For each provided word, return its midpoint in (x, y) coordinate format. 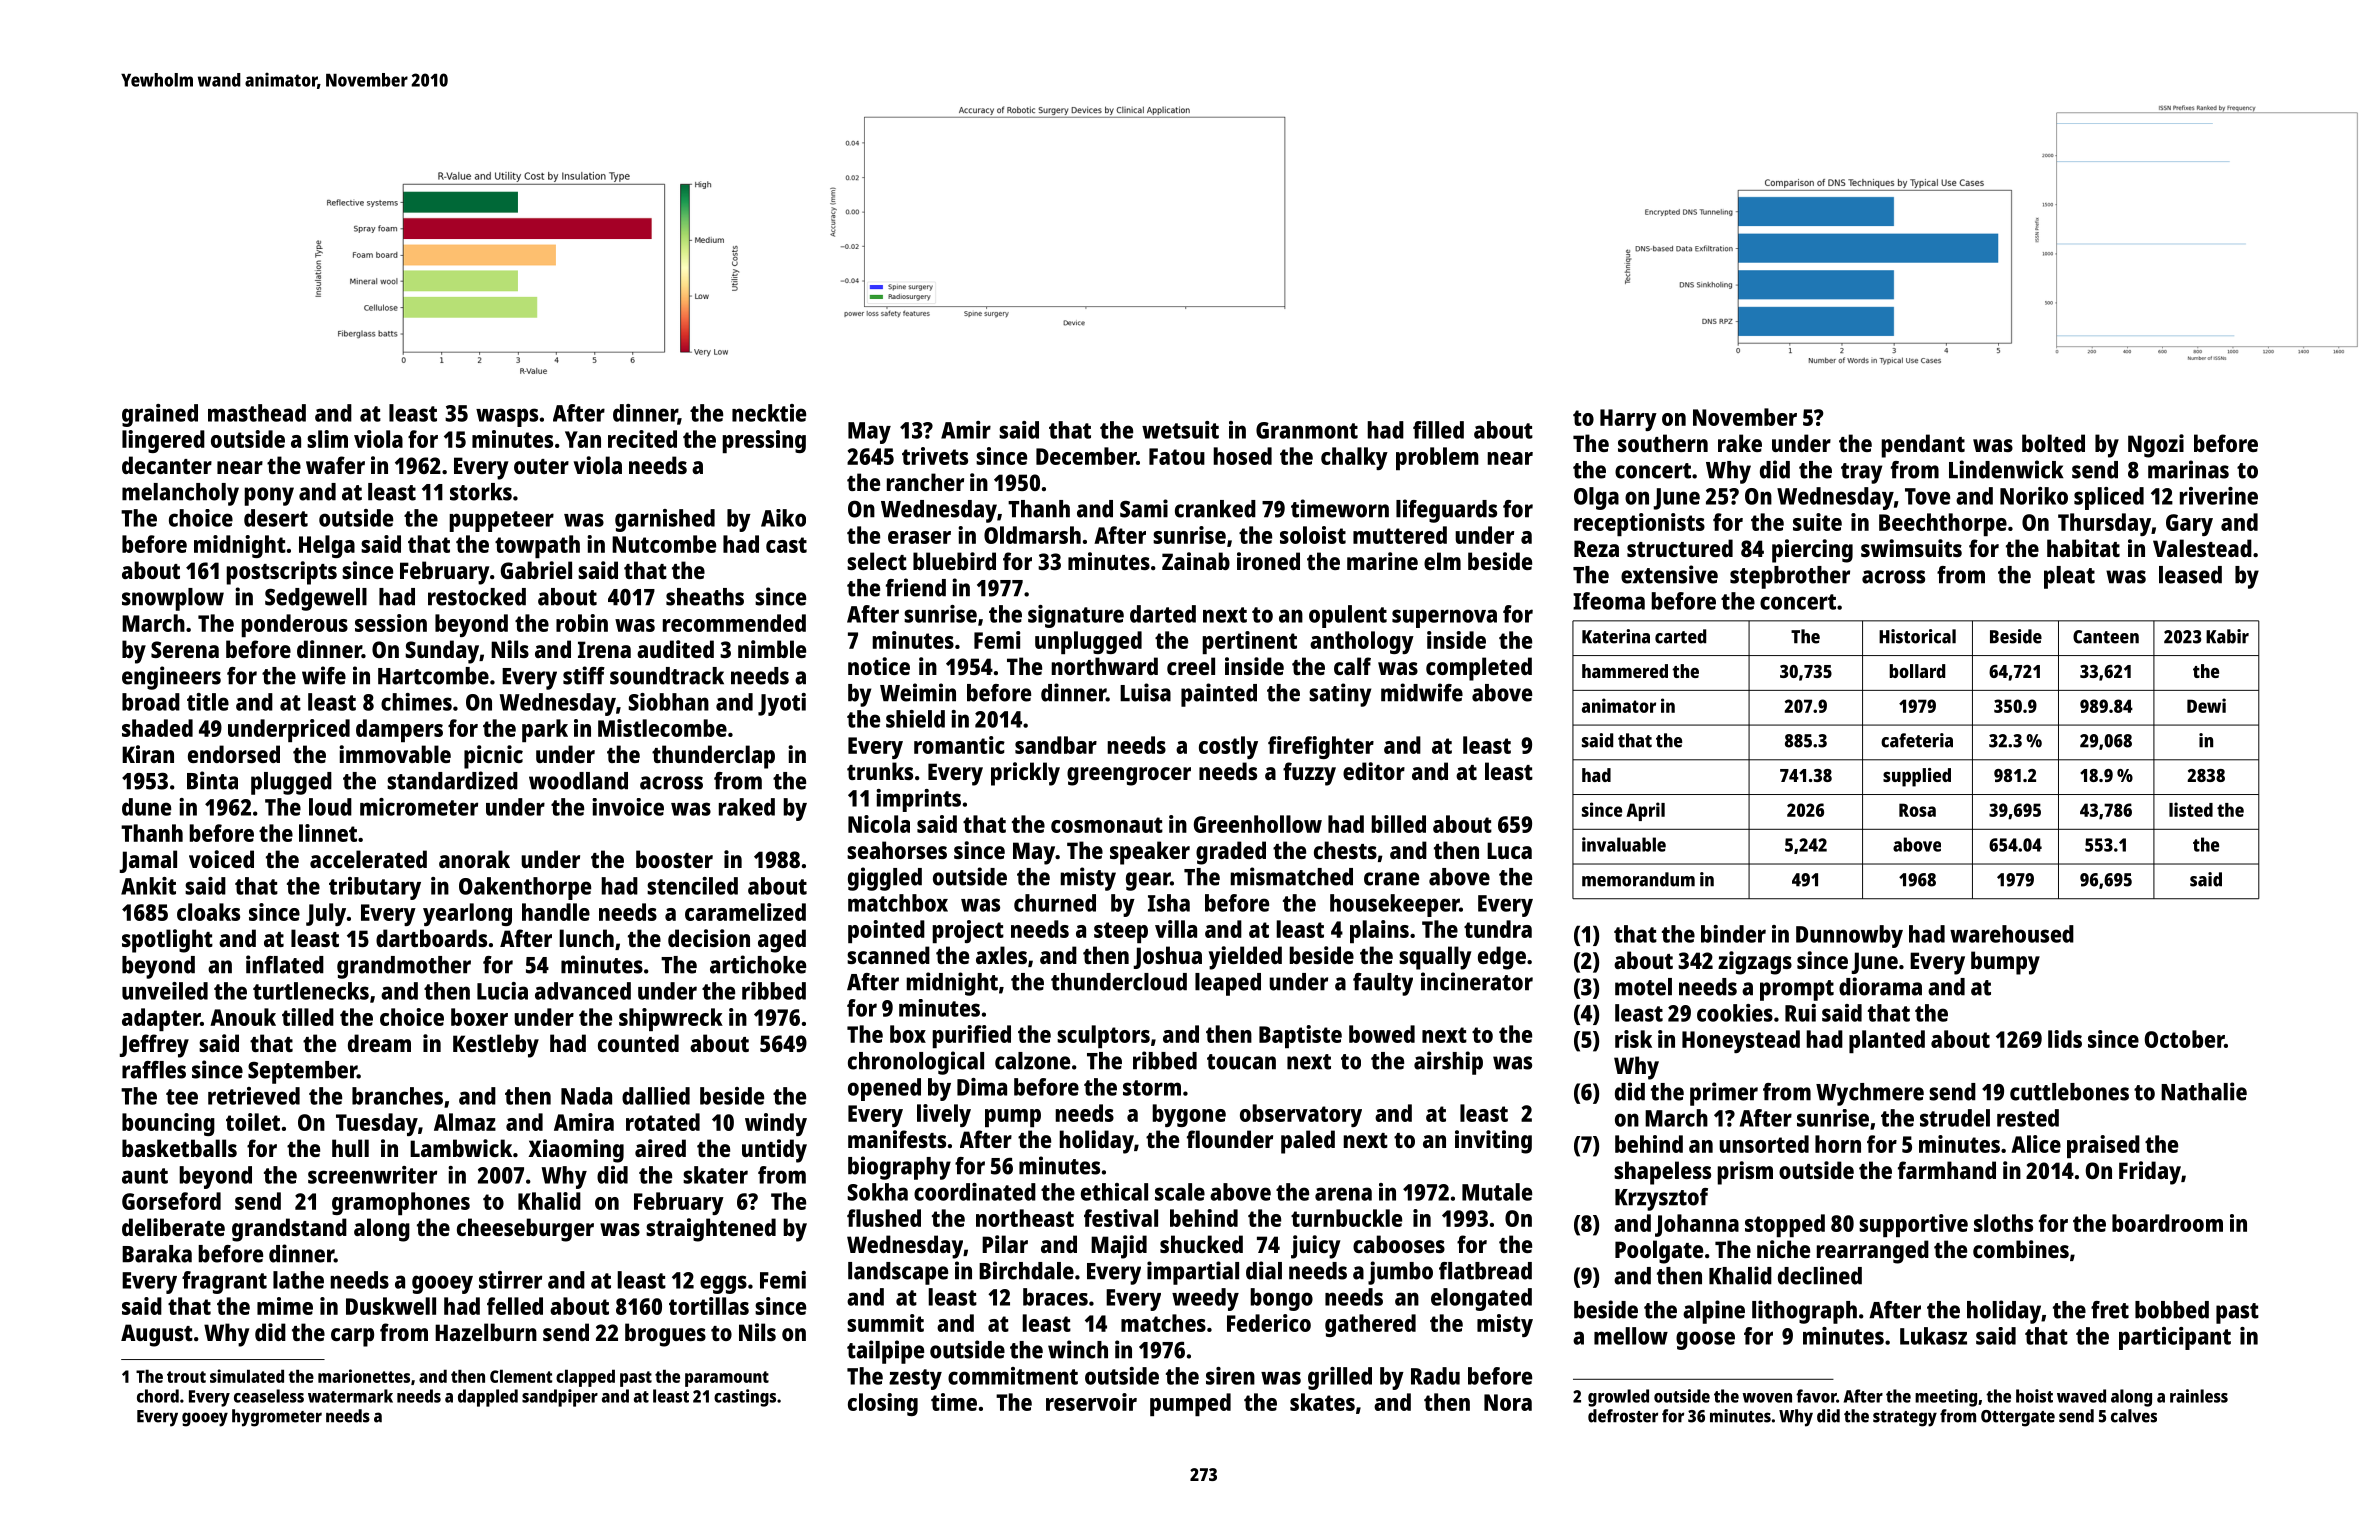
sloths (2003, 1223)
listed (2191, 809)
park (545, 730)
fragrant (224, 1282)
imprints (918, 800)
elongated (1481, 1299)
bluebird (954, 561)
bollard (1917, 671)
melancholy (180, 494)
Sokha (877, 1192)
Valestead (2202, 548)
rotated (663, 1122)
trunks (880, 771)
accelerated (368, 859)
